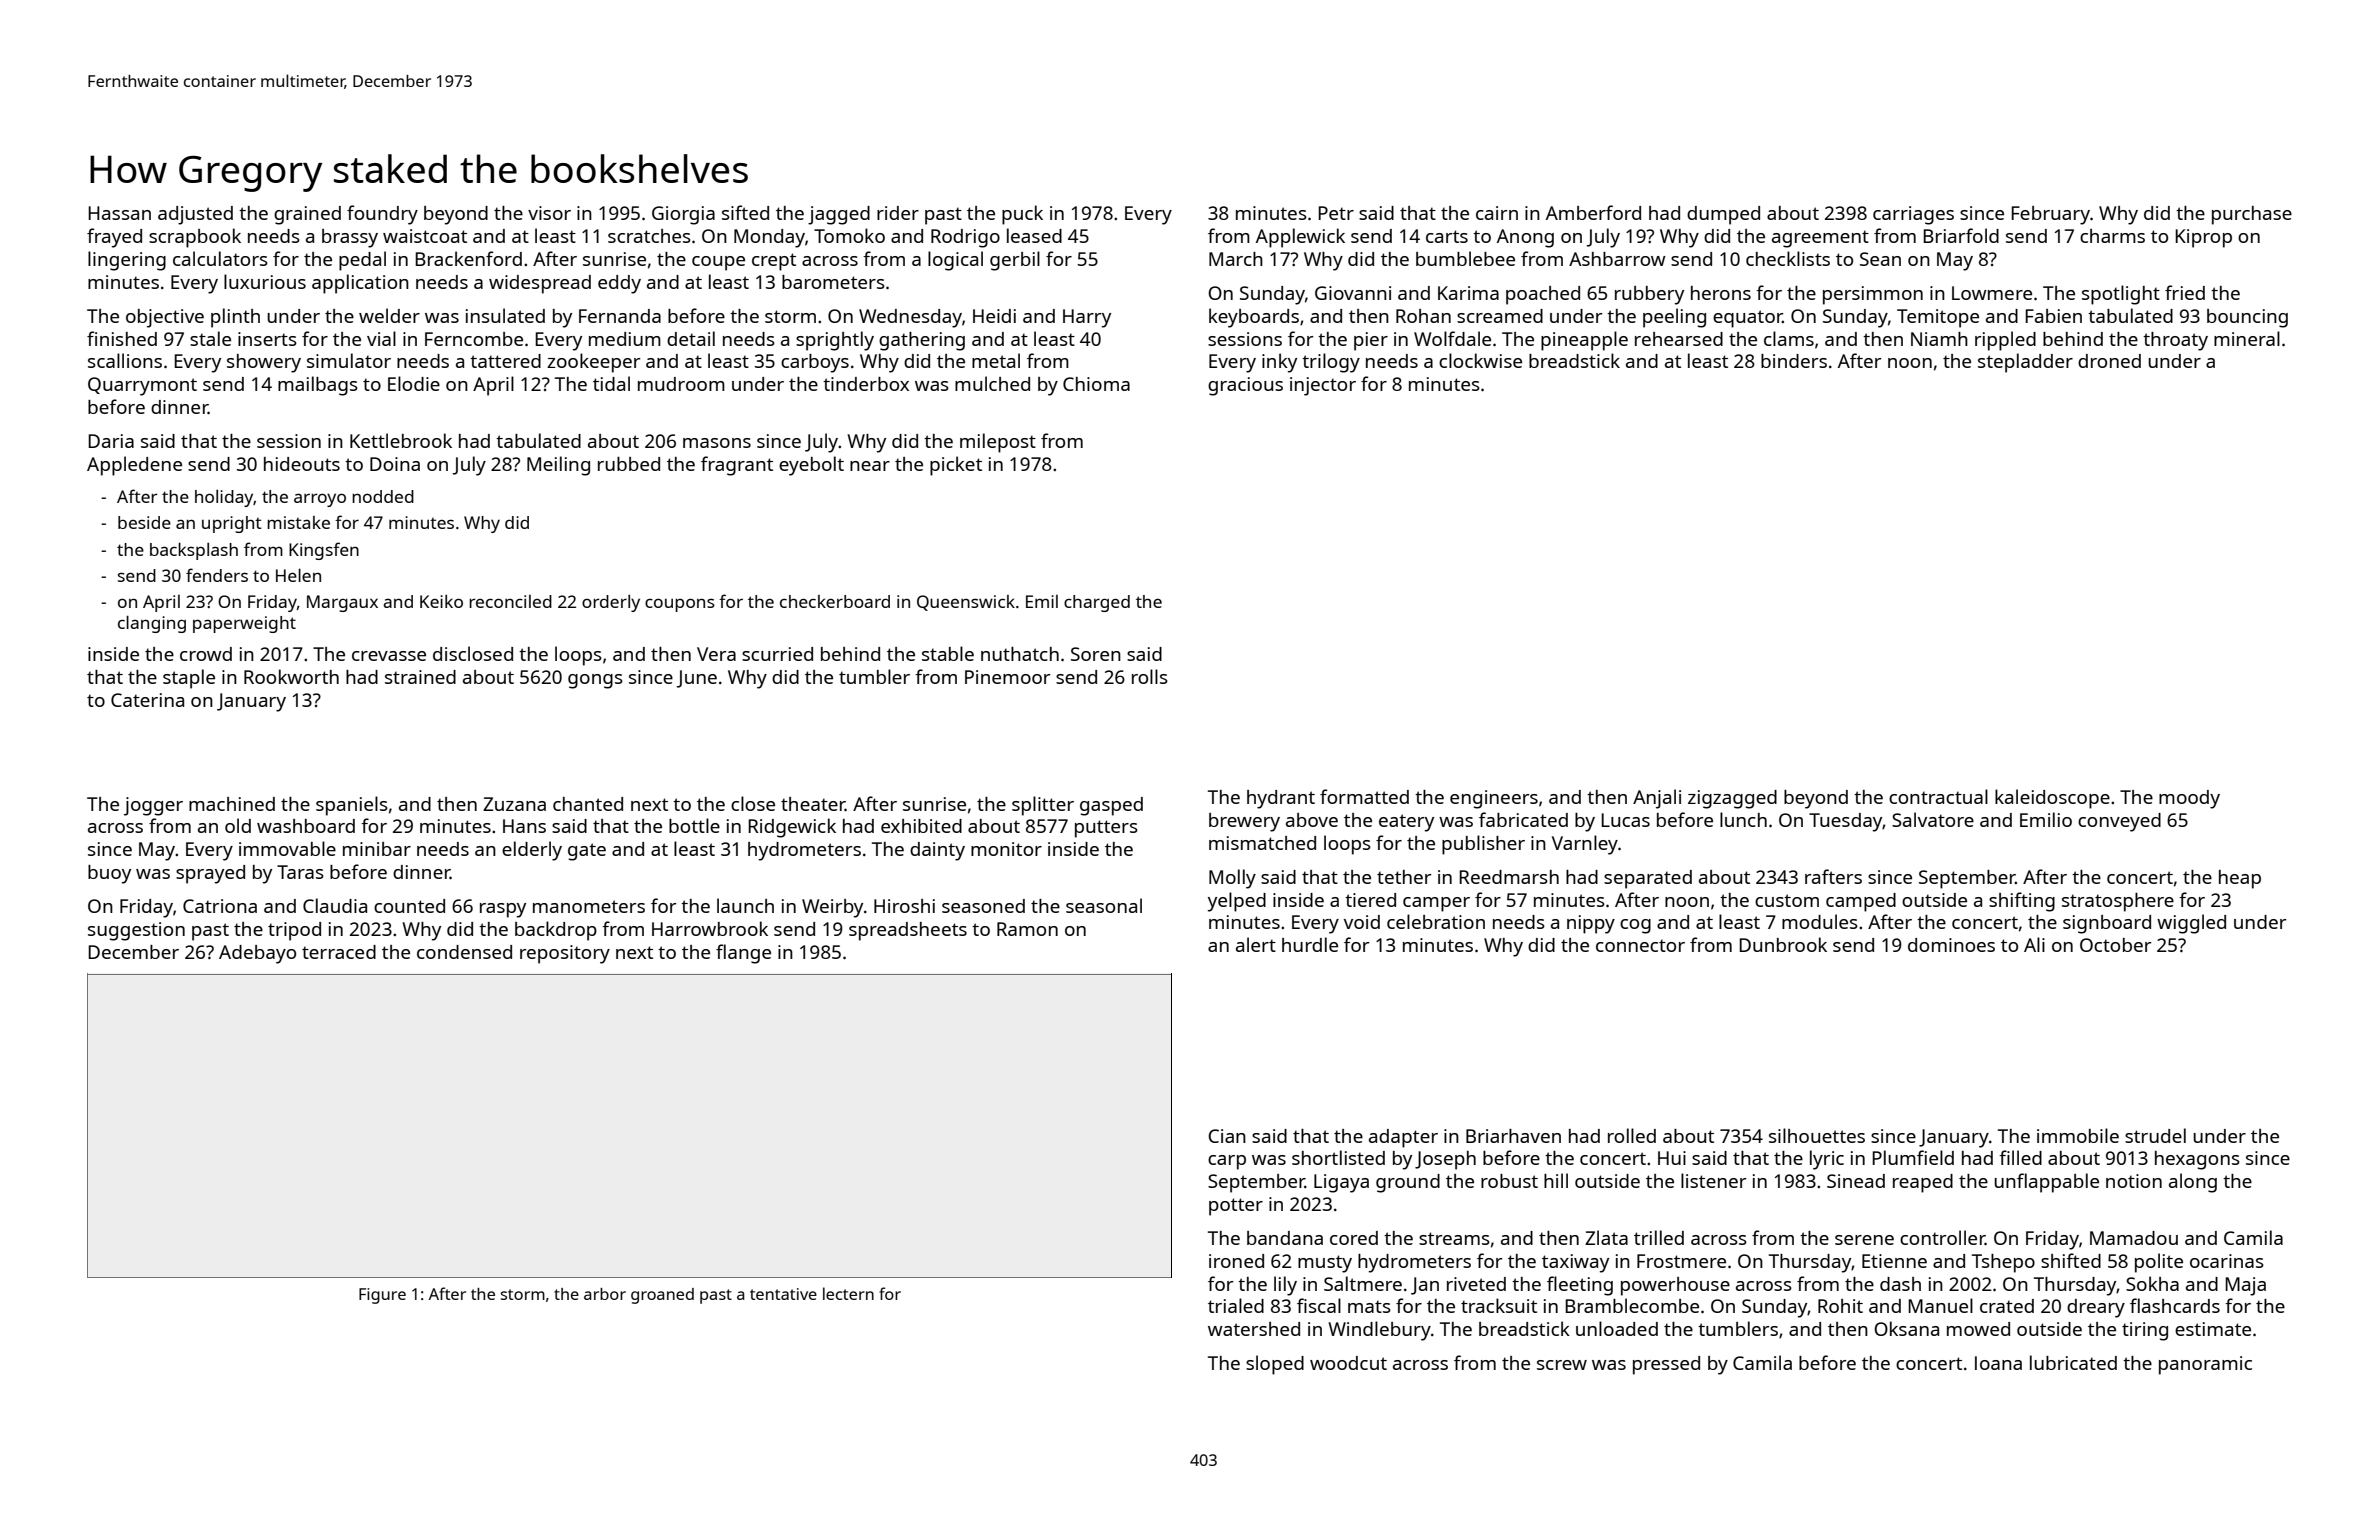 This page has width=2380, height=1540. Describe the element at coordinates (1483, 845) in the page. I see `publisher` at that location.
